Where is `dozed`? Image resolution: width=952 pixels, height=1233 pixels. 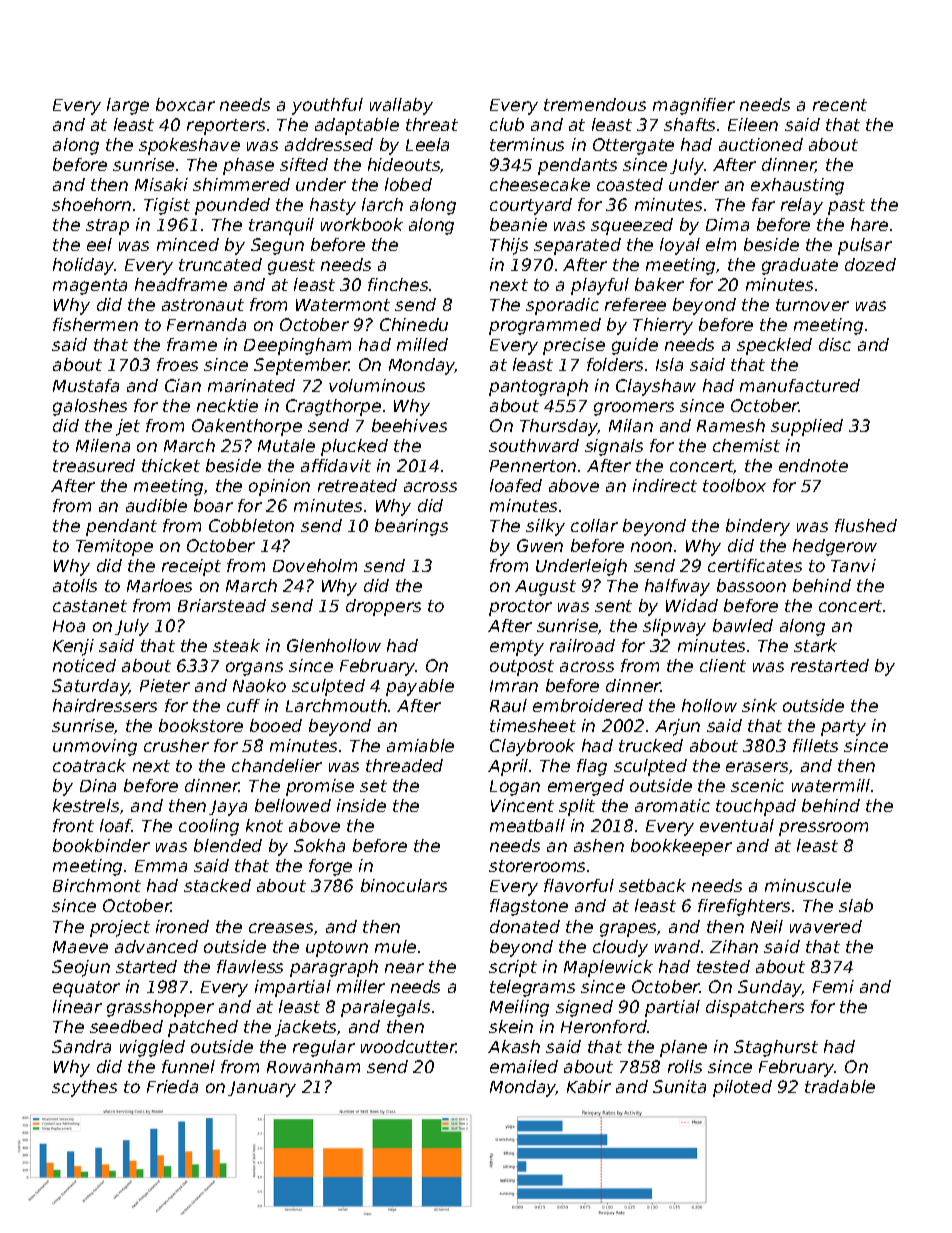 dozed is located at coordinates (870, 264).
